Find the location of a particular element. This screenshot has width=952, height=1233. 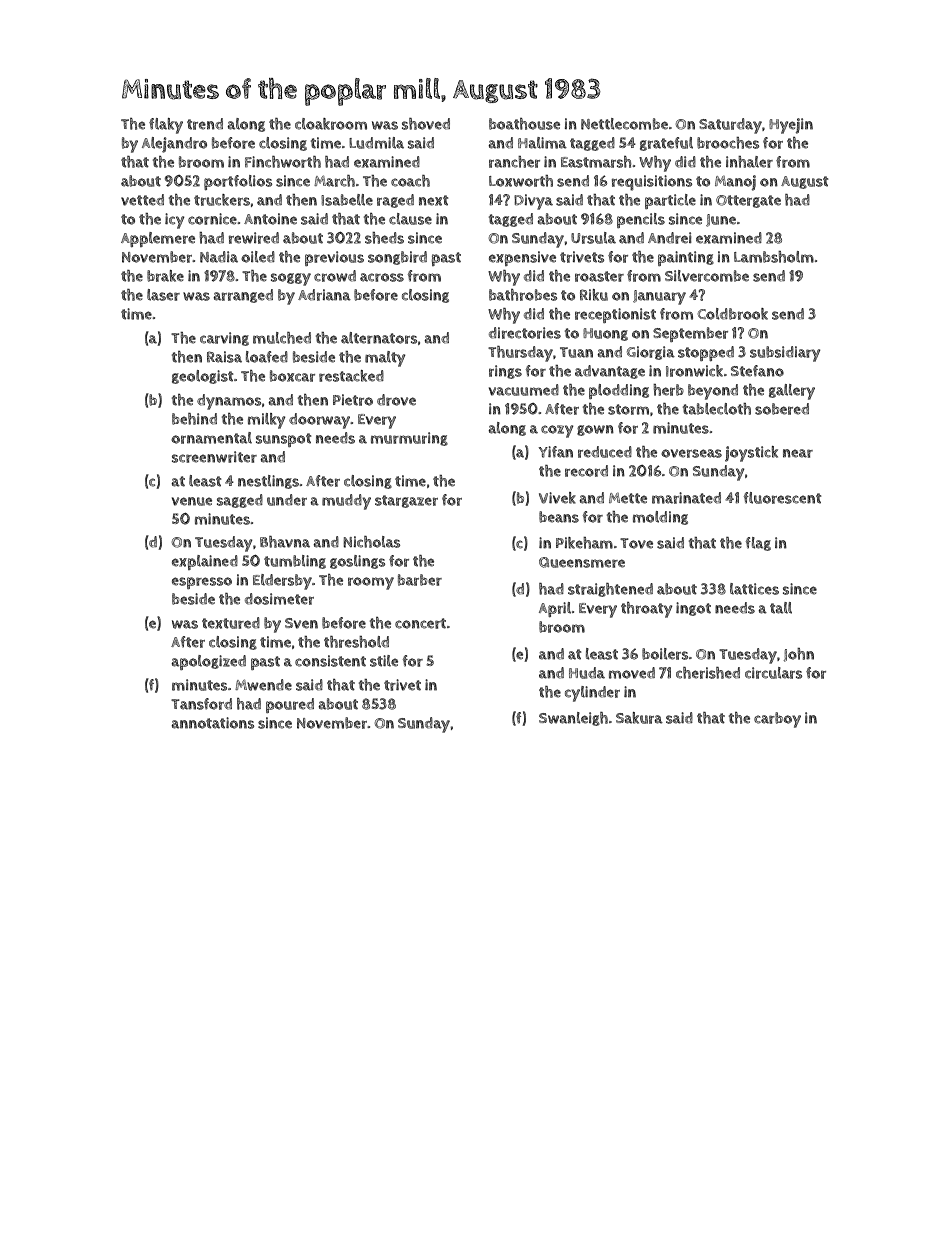

stopped is located at coordinates (706, 353).
